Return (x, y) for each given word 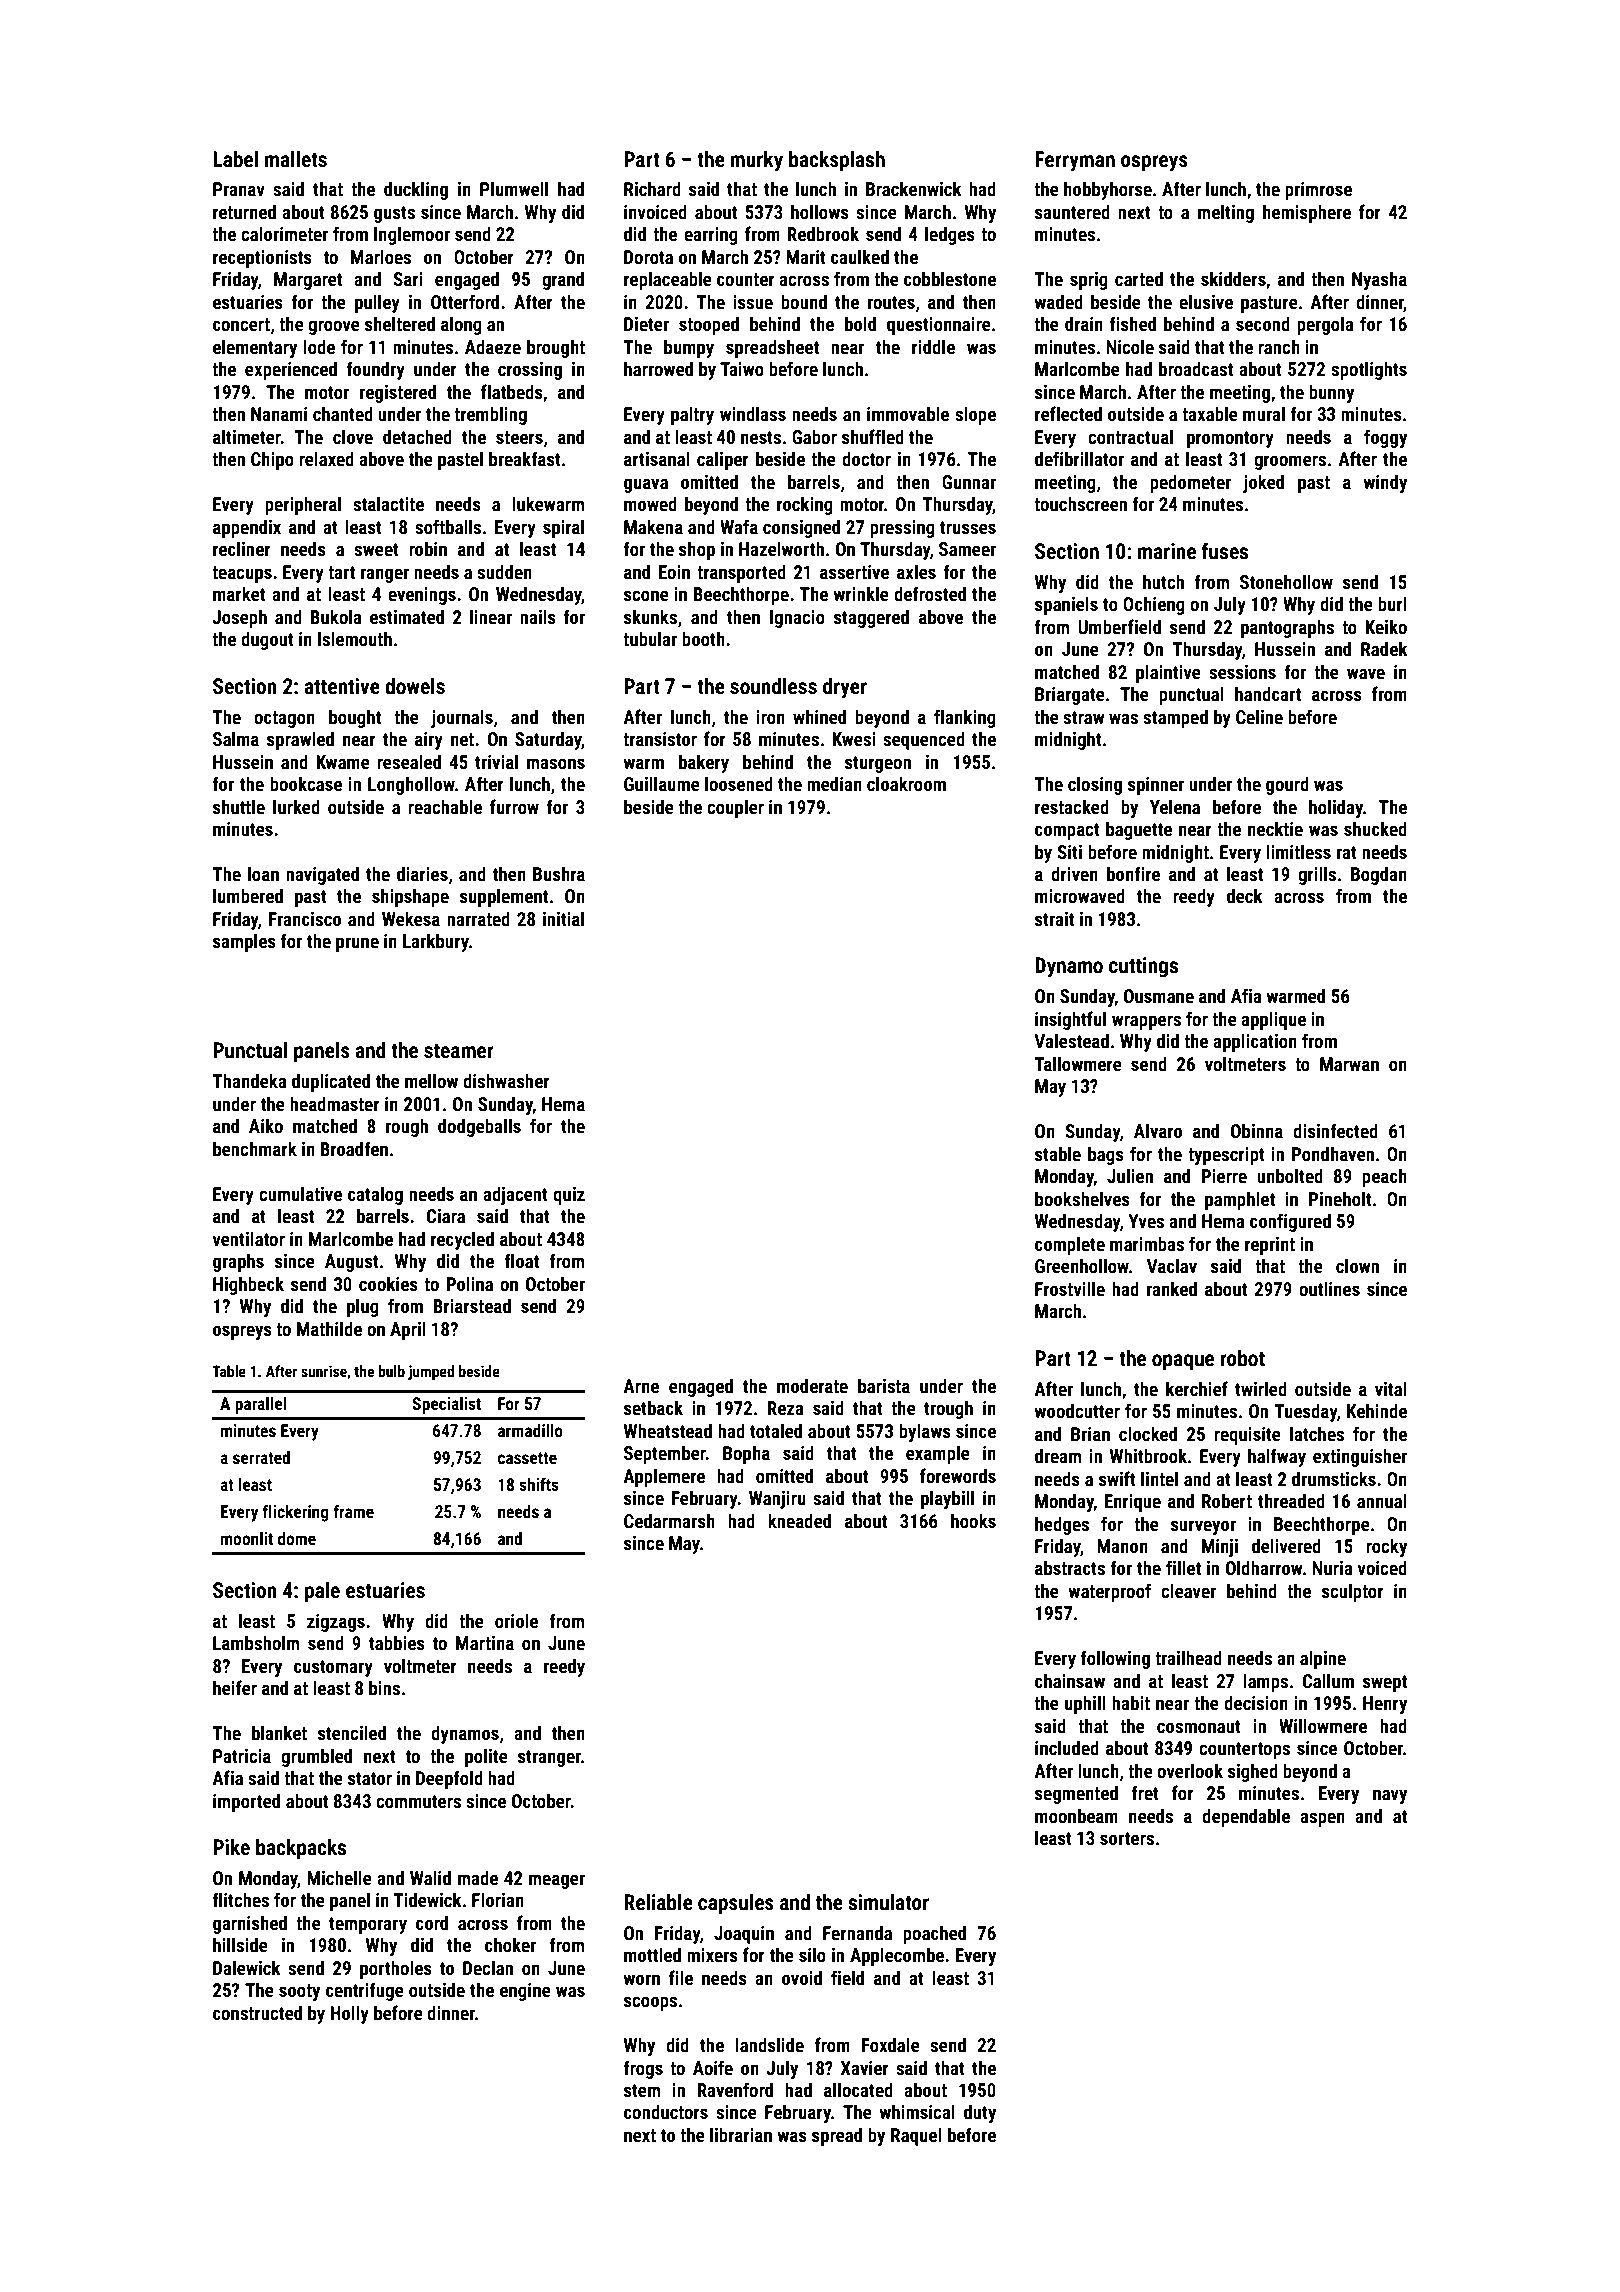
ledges (950, 235)
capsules (736, 1904)
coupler (735, 808)
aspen (1322, 1819)
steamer (459, 1051)
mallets (296, 159)
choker (510, 1944)
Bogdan (1379, 875)
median (834, 783)
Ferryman (1075, 161)
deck (1245, 895)
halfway (1277, 1457)
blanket (279, 1732)
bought (355, 718)
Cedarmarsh (669, 1520)
